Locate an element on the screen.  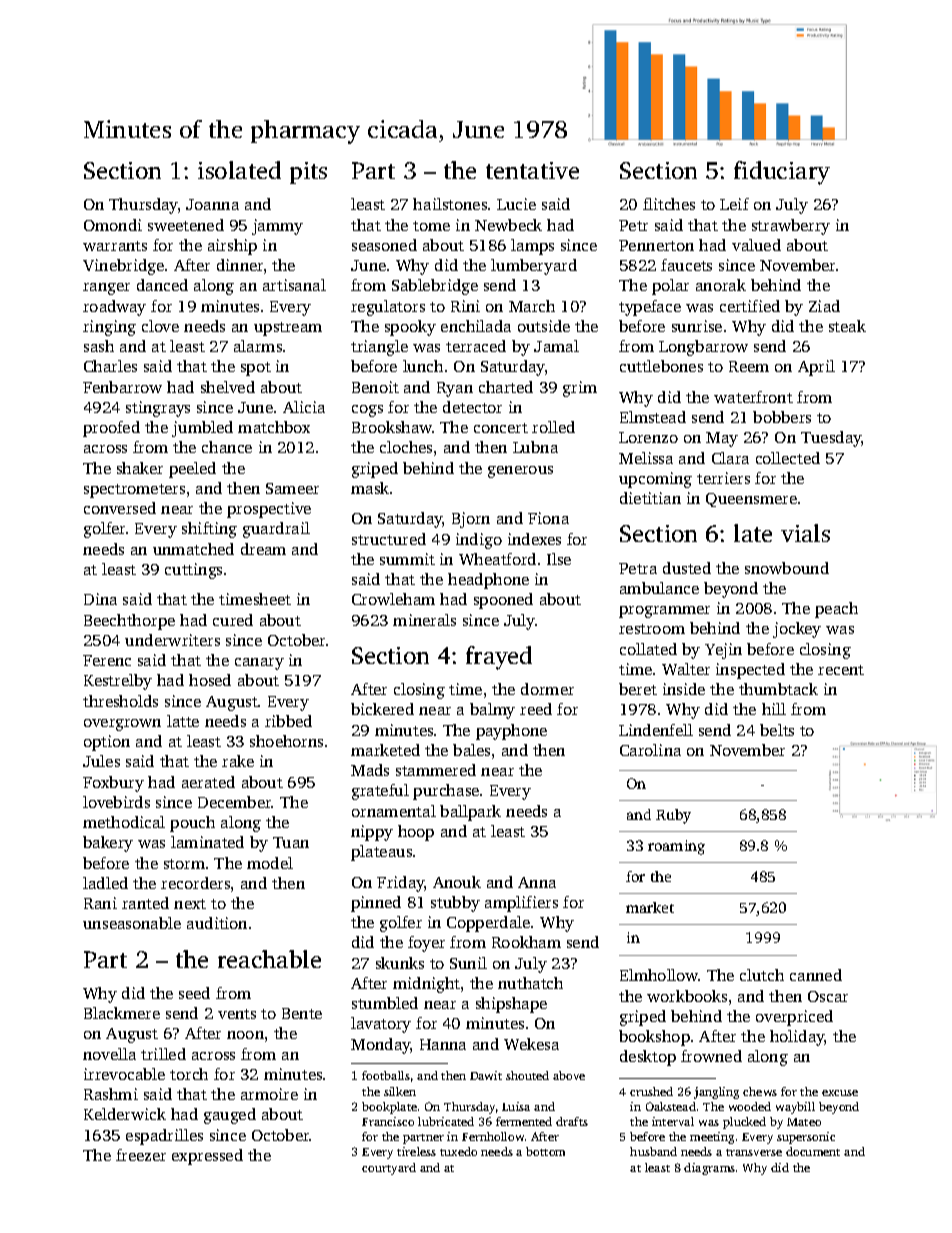
Blackmere is located at coordinates (122, 1013).
